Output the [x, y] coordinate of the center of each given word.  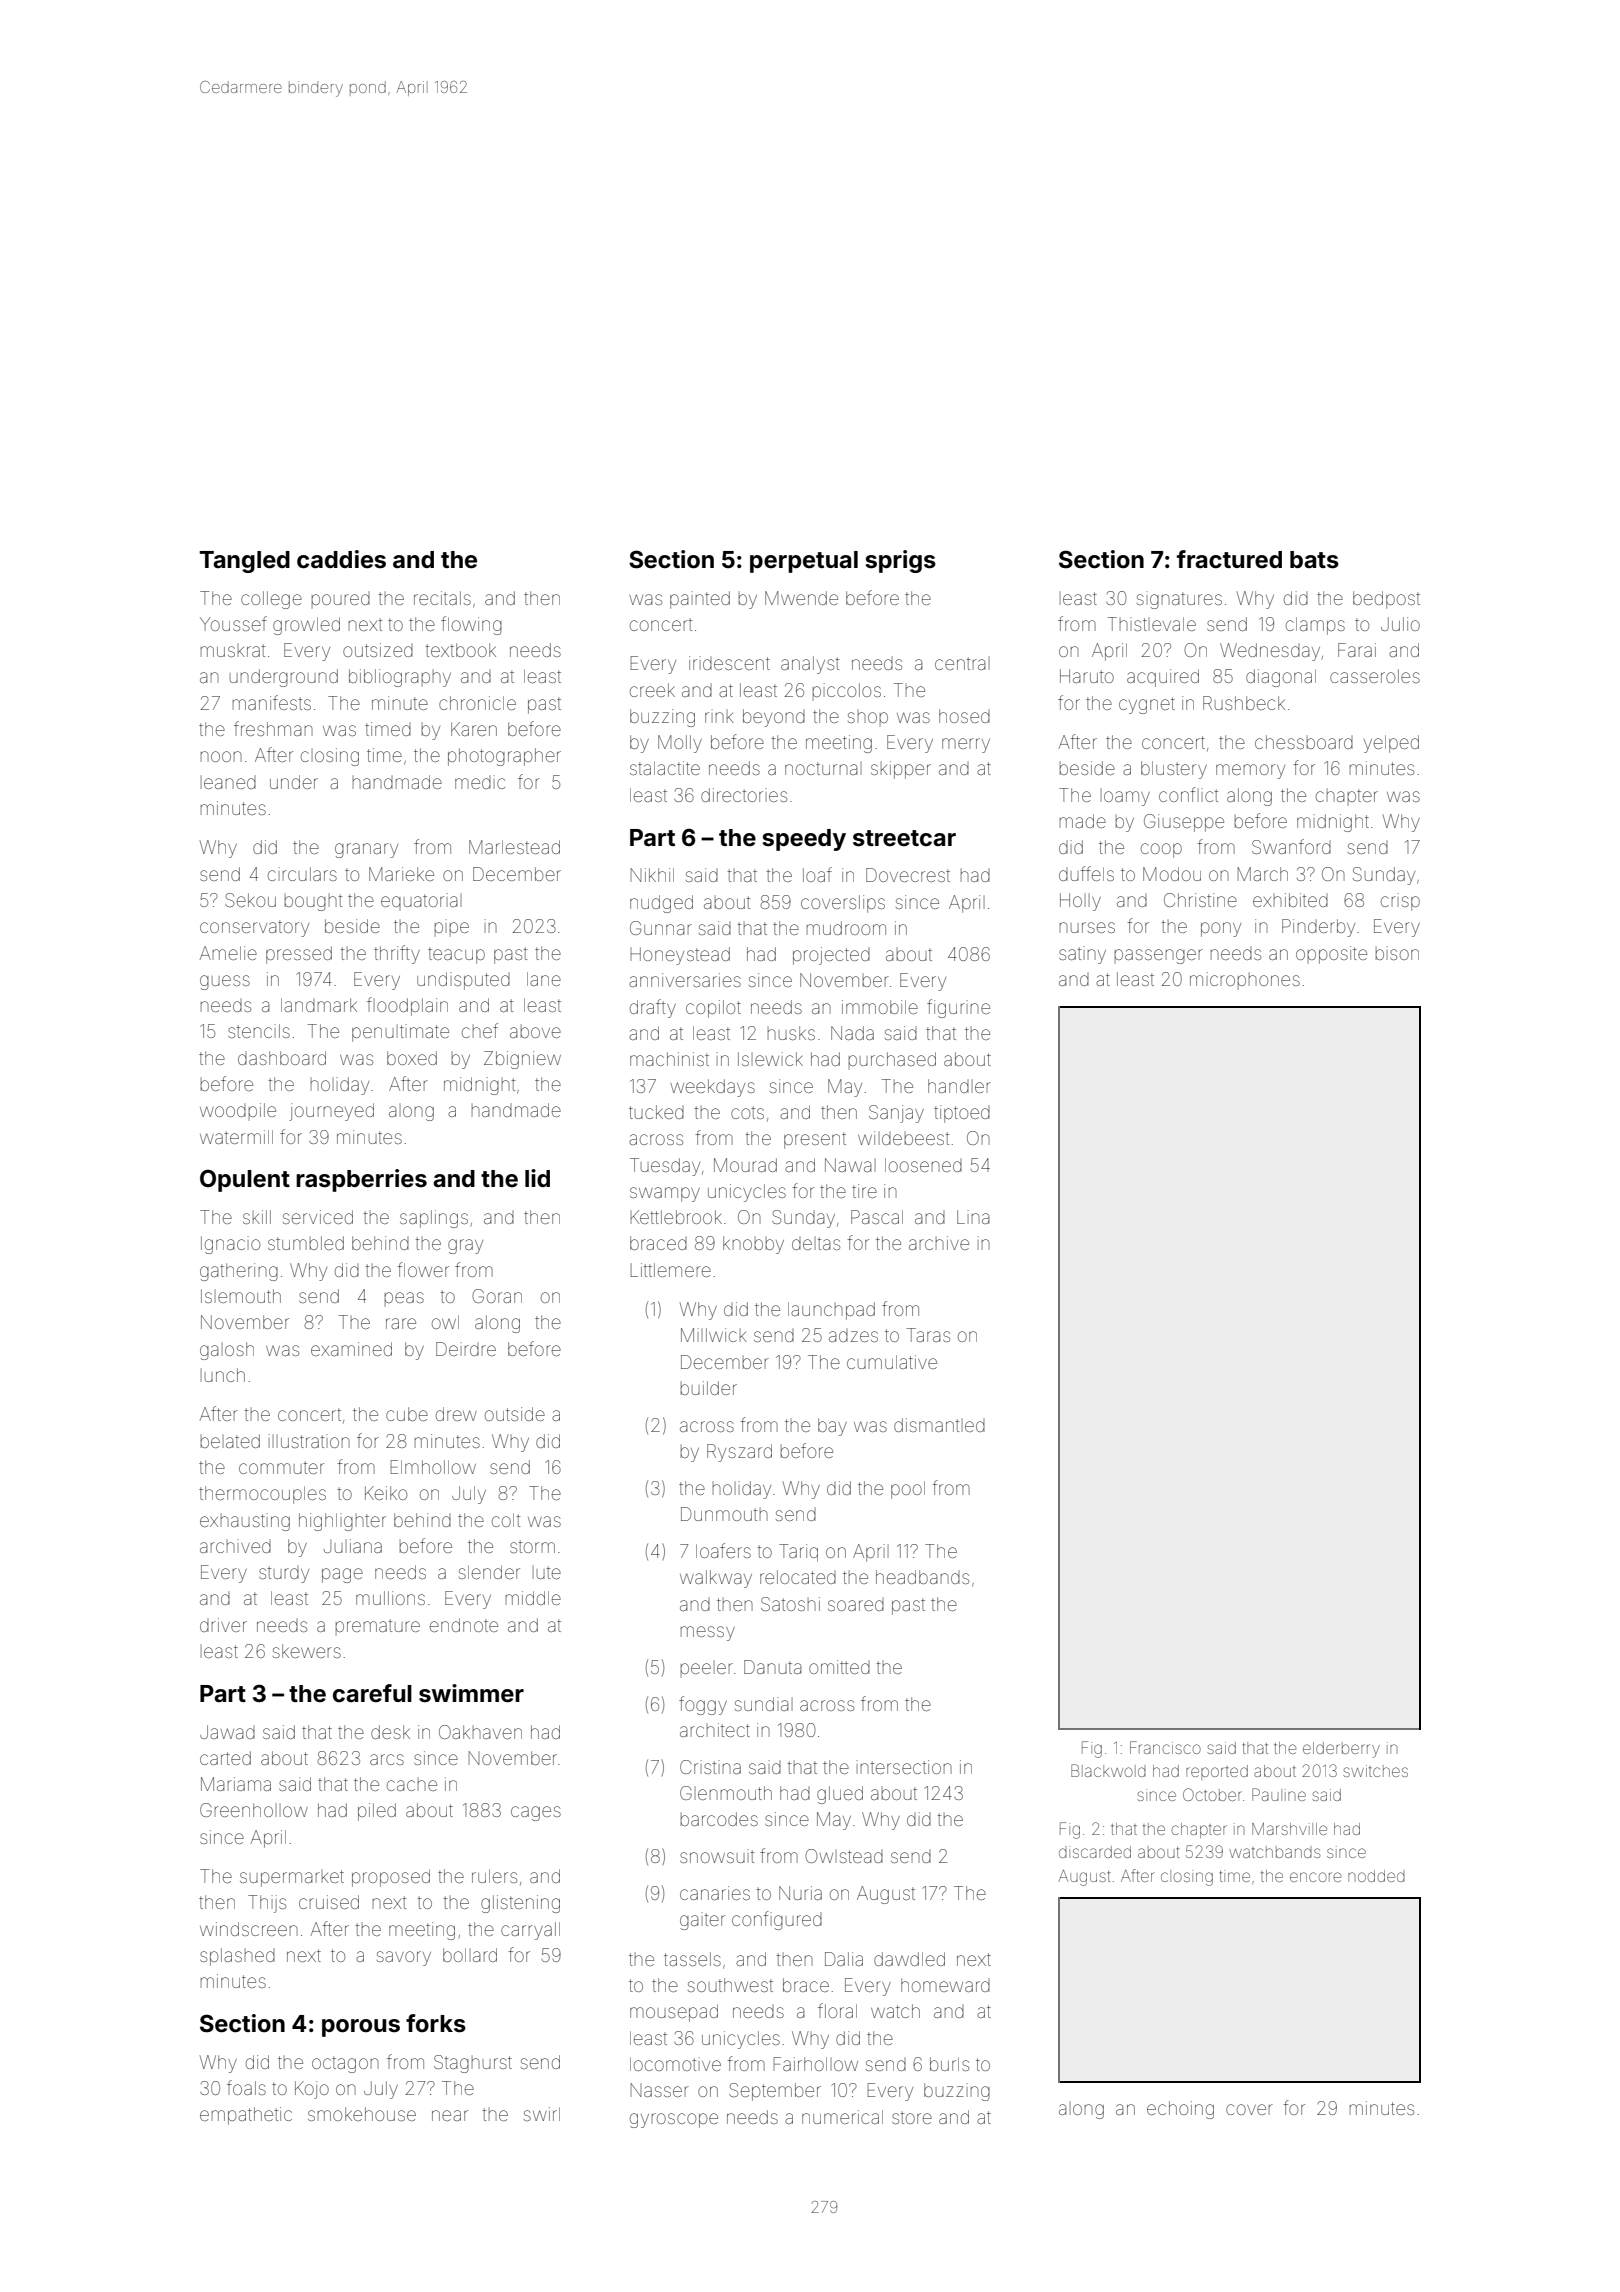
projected [831, 956]
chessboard [1304, 742]
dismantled [939, 1425]
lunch [223, 1375]
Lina [973, 1217]
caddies [341, 559]
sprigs [901, 561]
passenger [1159, 956]
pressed [299, 955]
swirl [542, 2114]
